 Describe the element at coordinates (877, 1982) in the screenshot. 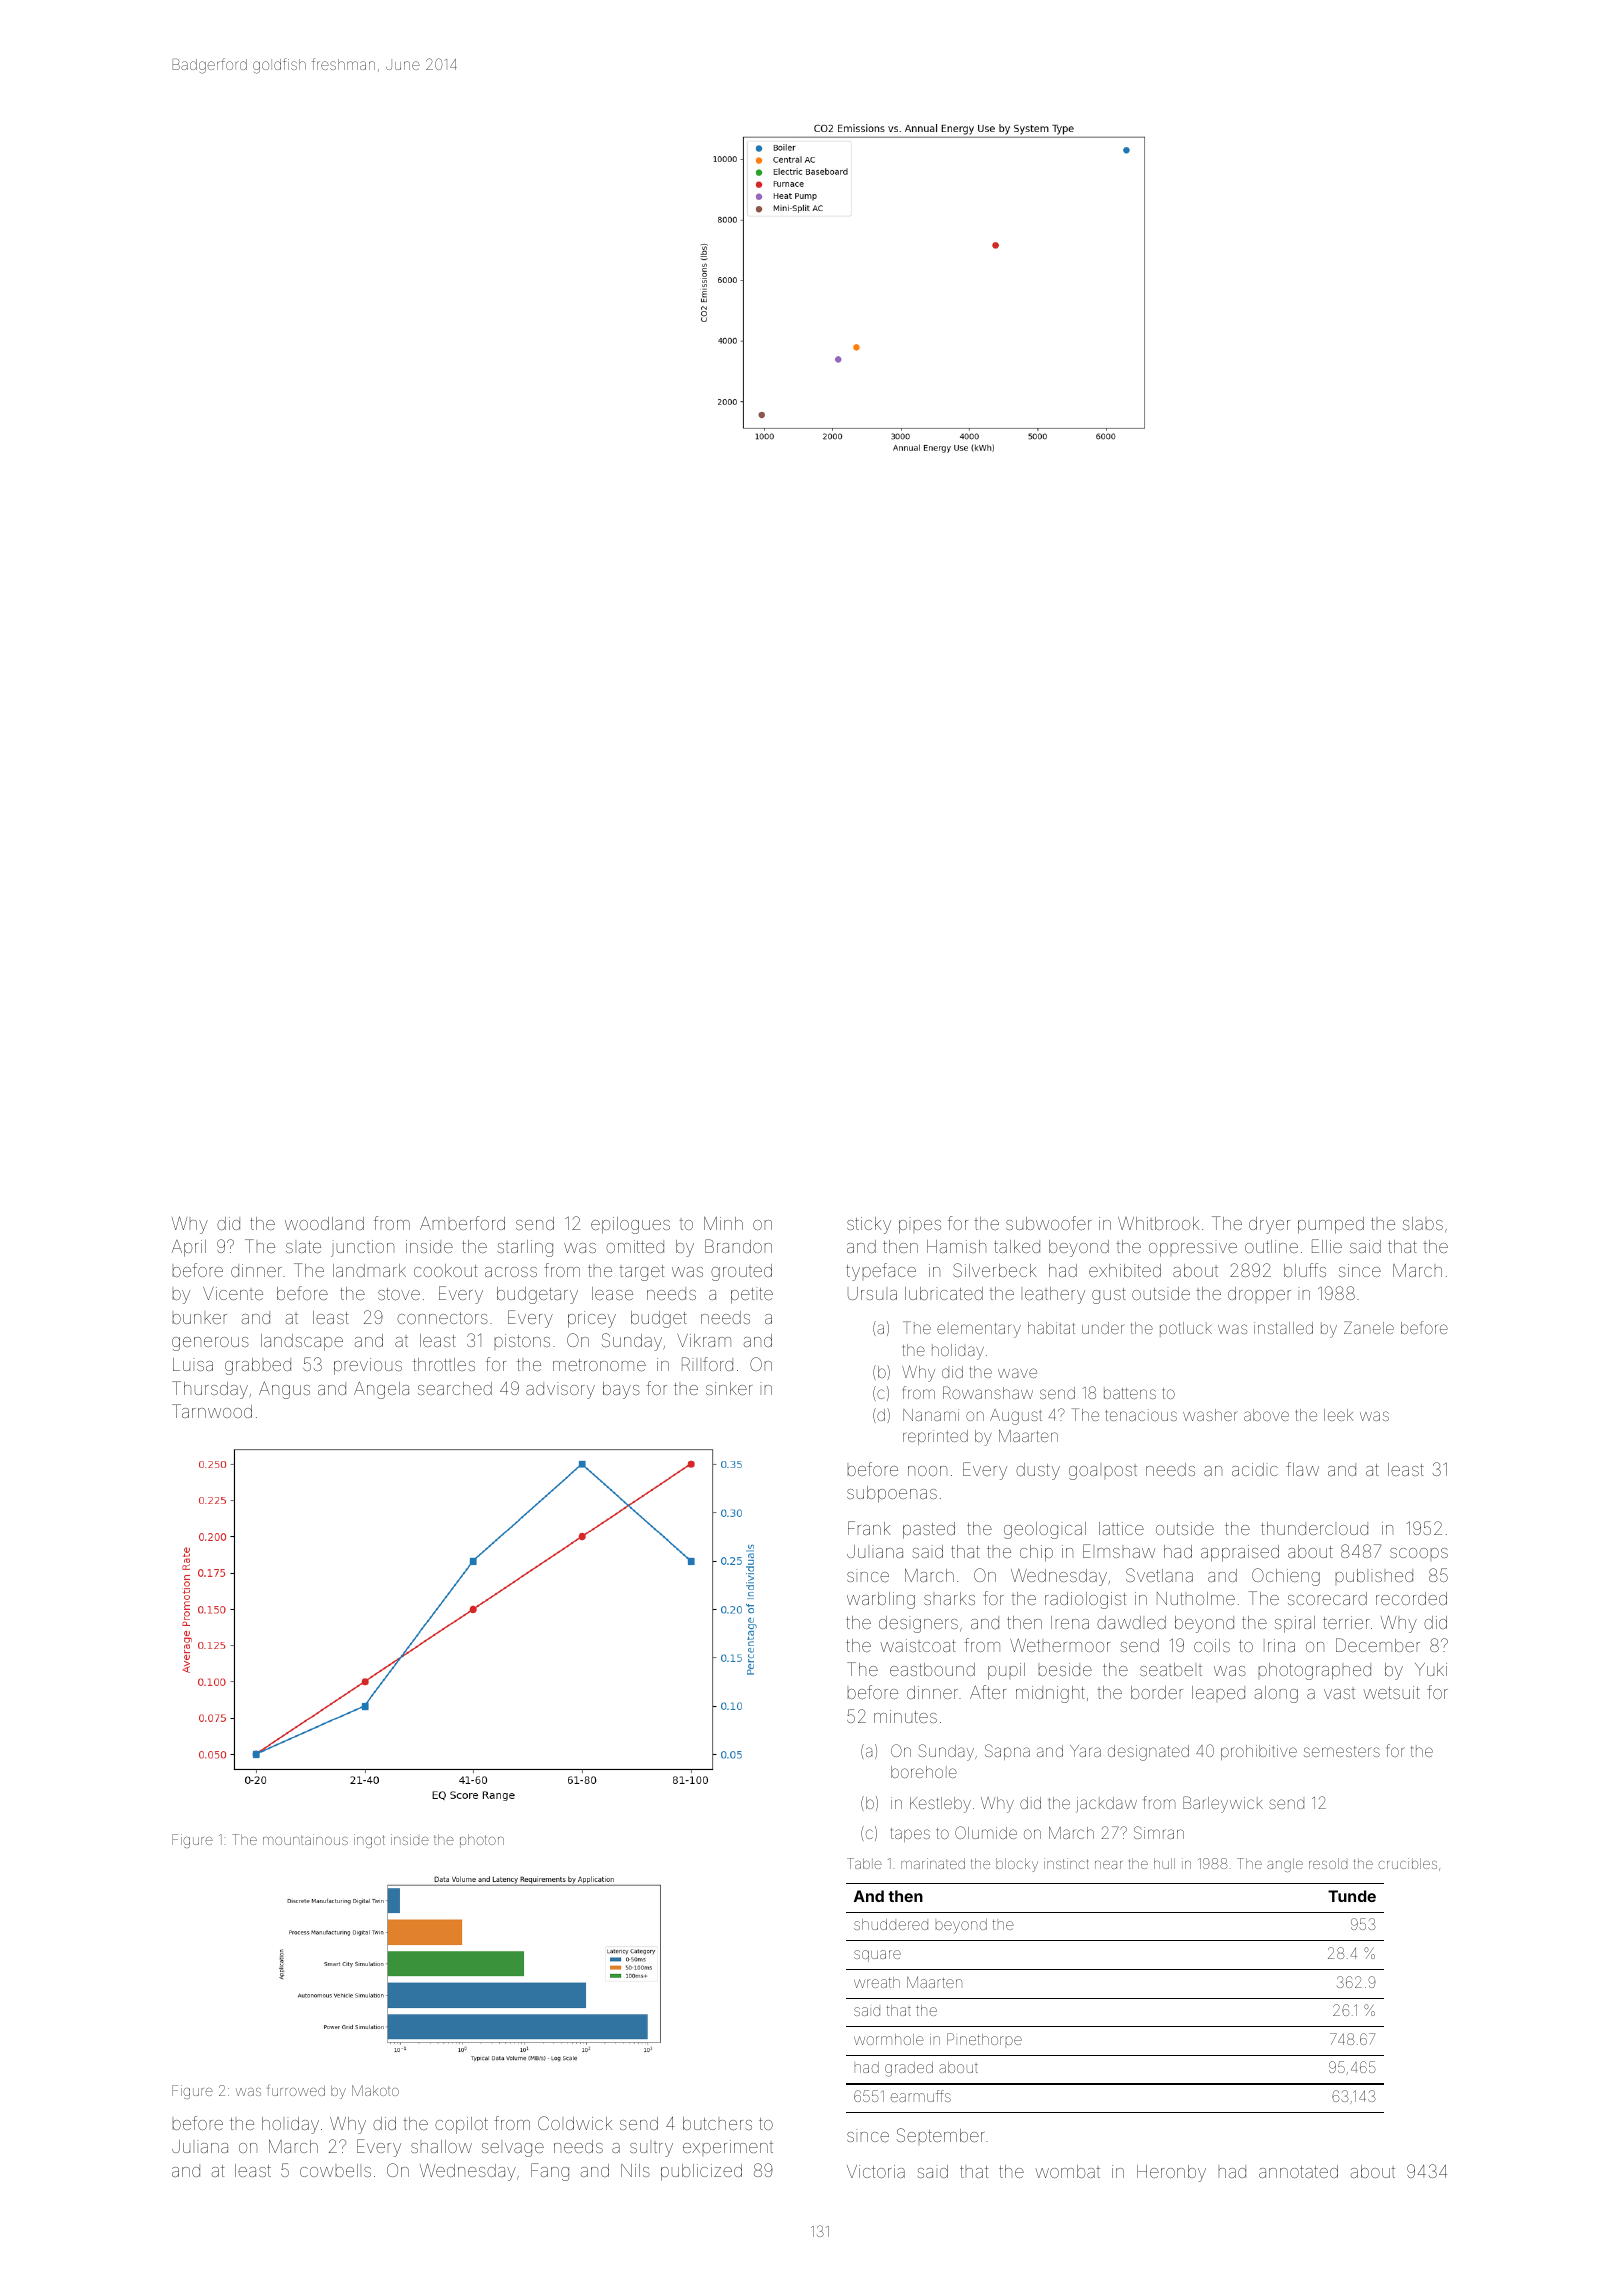

I see `wreath` at that location.
